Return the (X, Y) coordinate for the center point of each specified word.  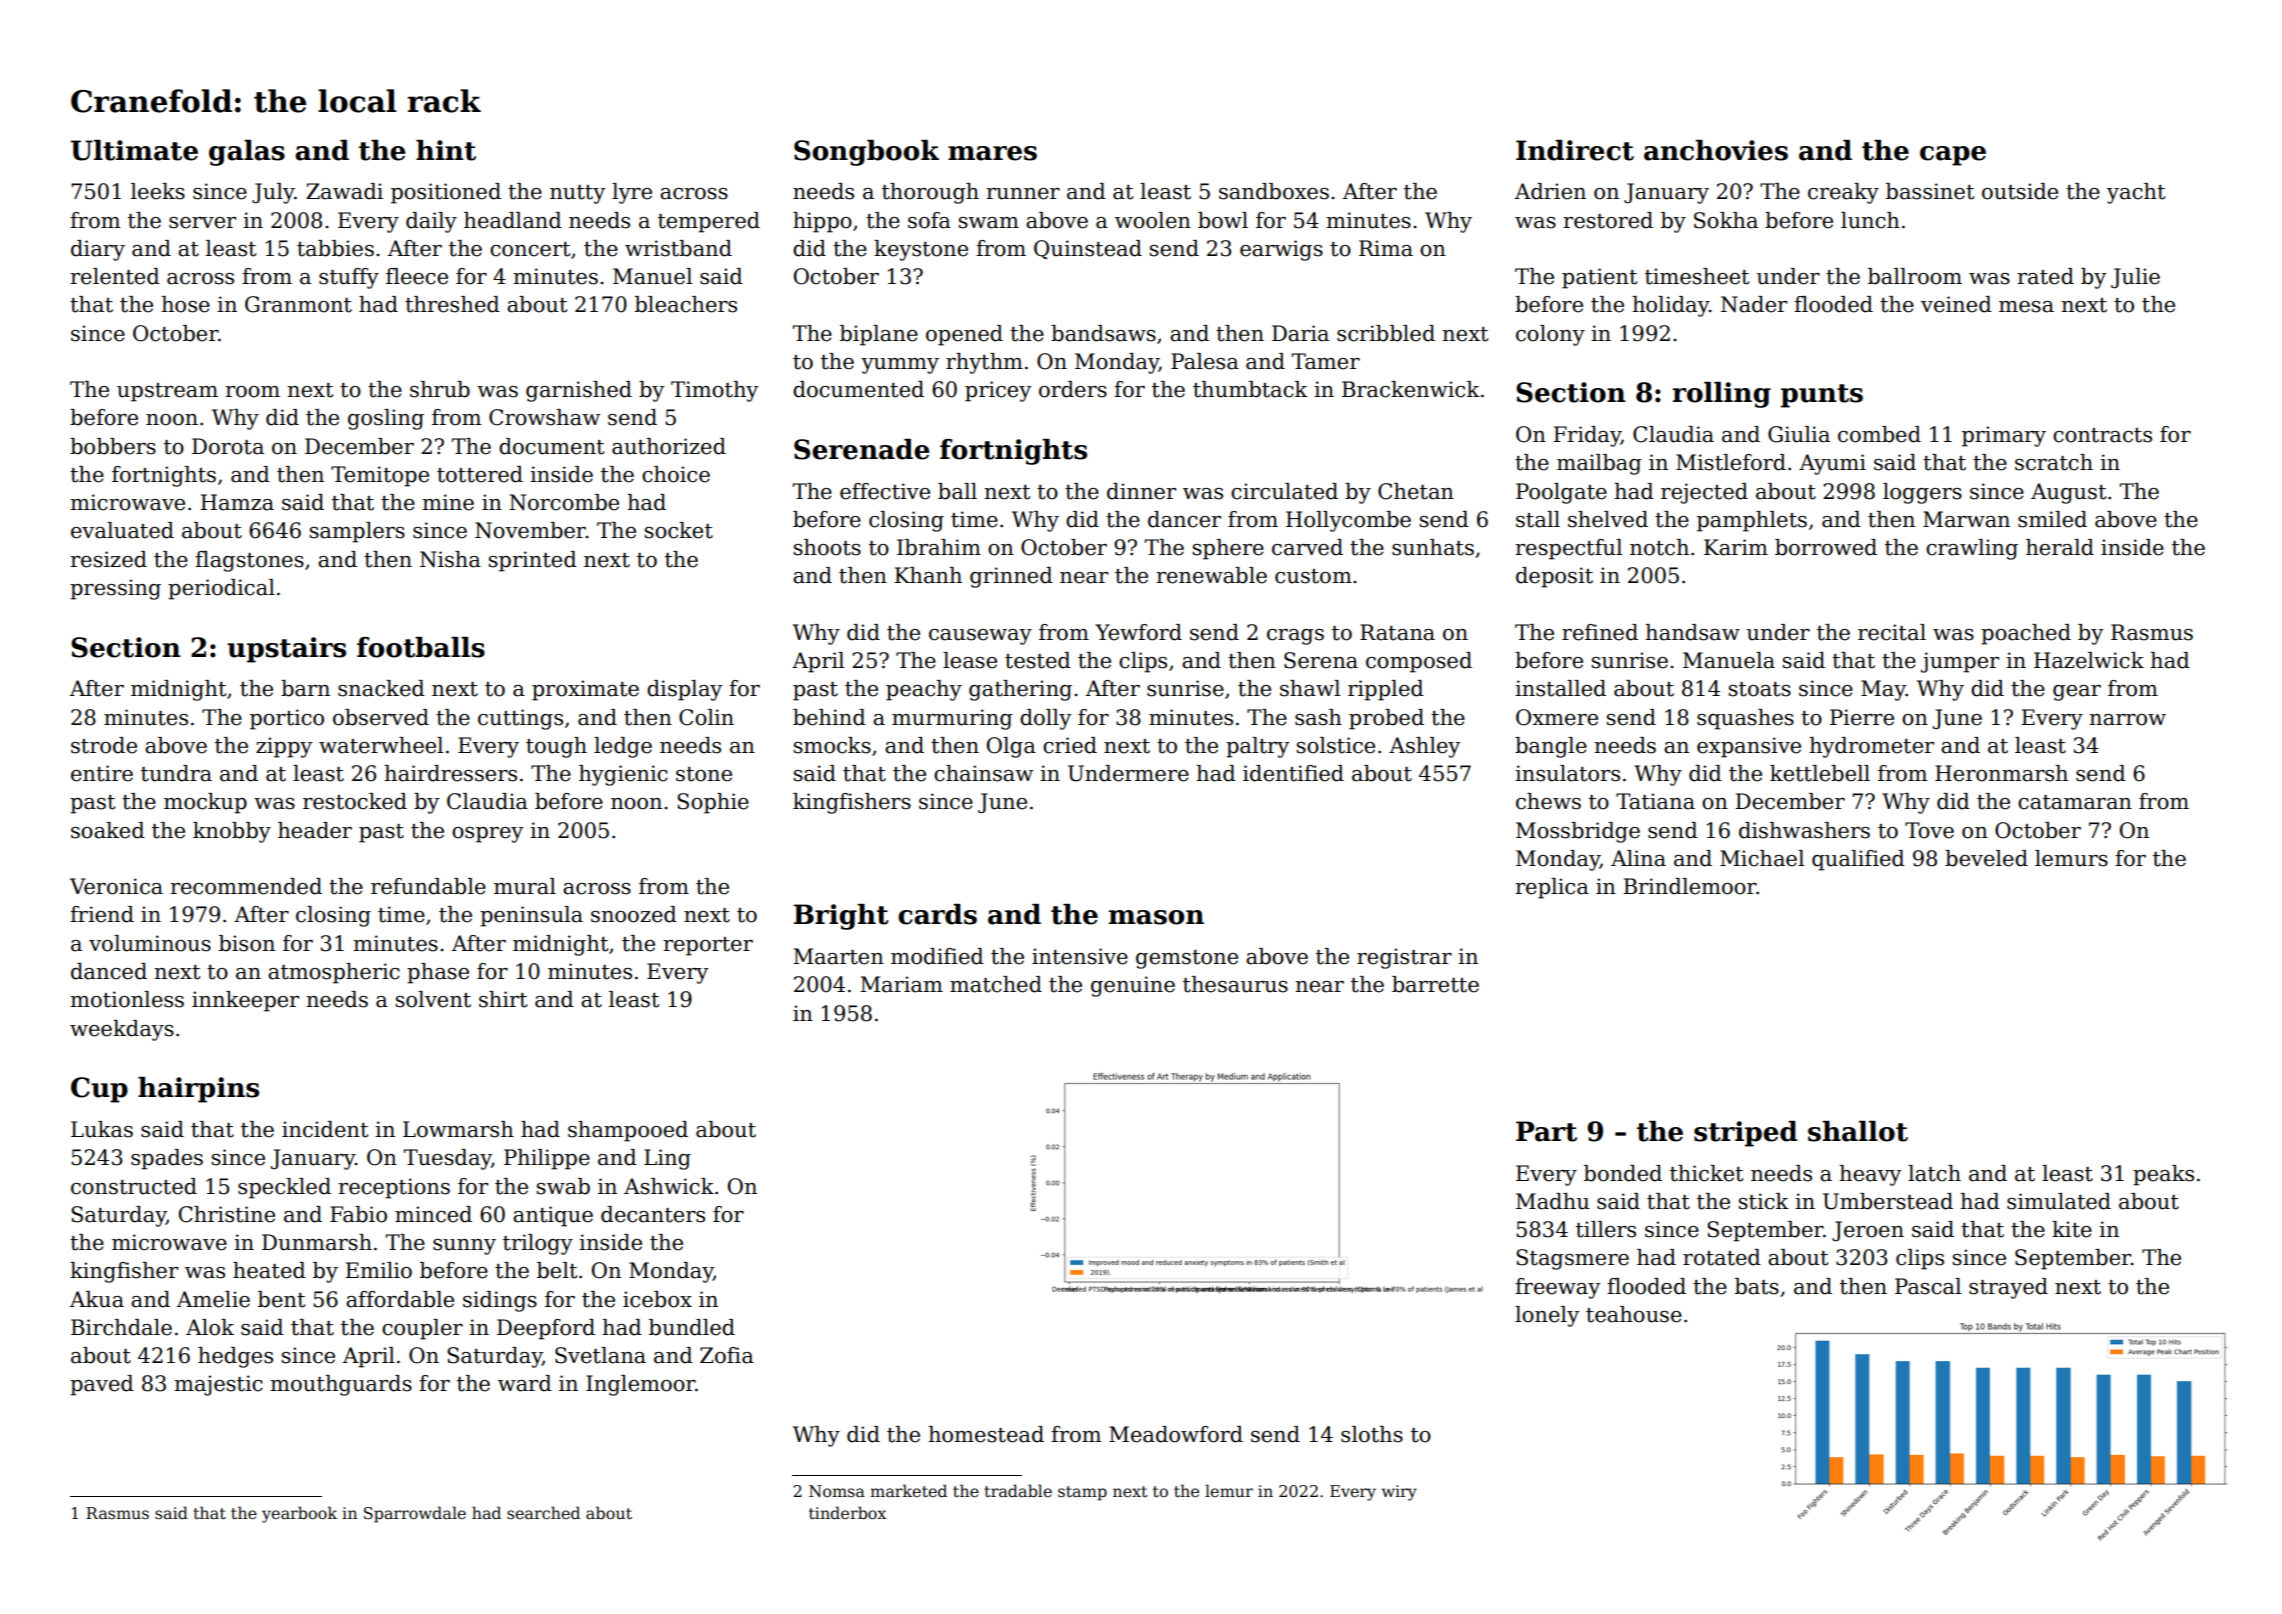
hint (446, 150)
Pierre (1862, 717)
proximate (585, 690)
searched (543, 1513)
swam (989, 223)
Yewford (1138, 632)
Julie (2135, 278)
